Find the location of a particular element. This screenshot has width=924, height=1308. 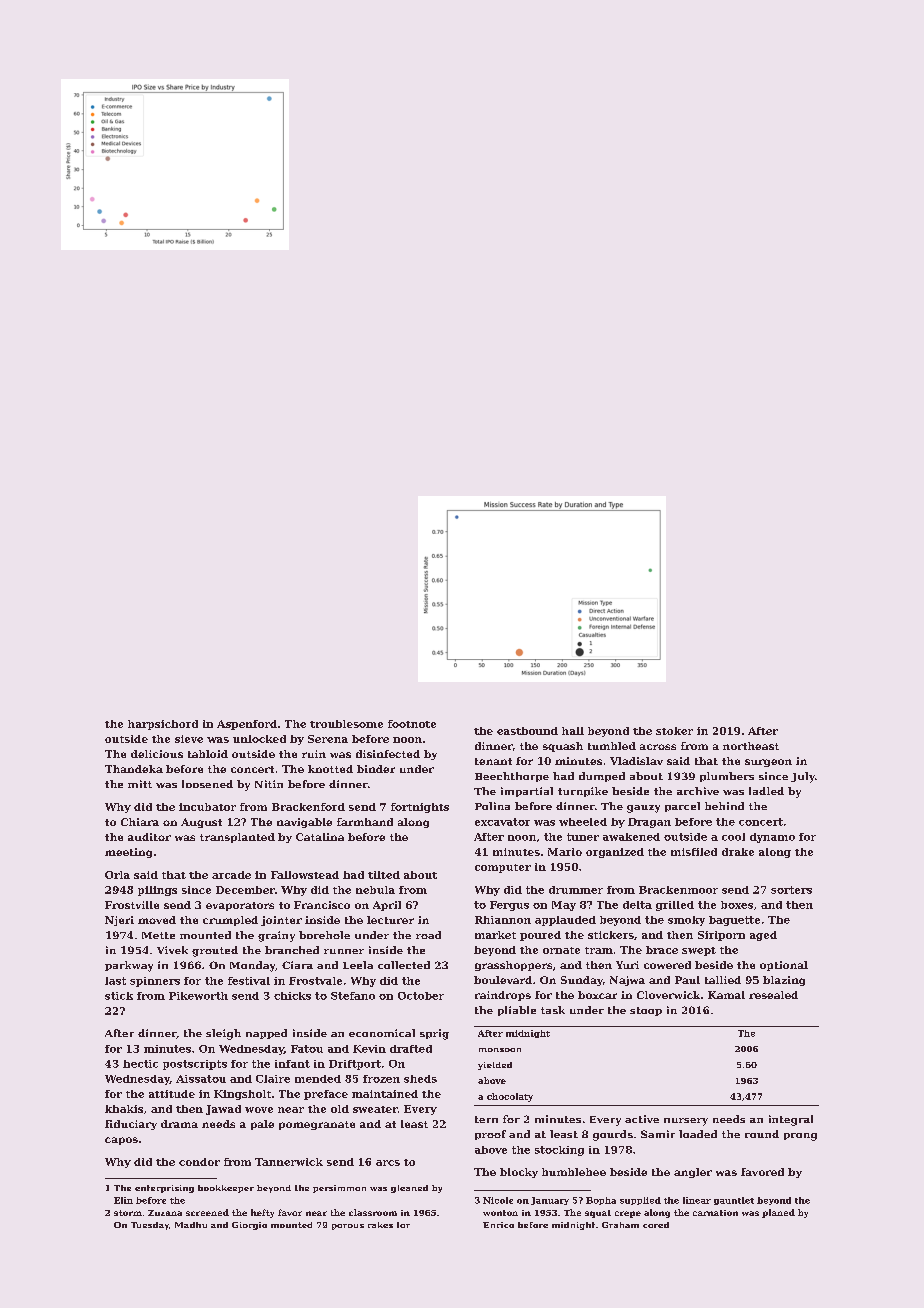

excavator is located at coordinates (502, 822).
